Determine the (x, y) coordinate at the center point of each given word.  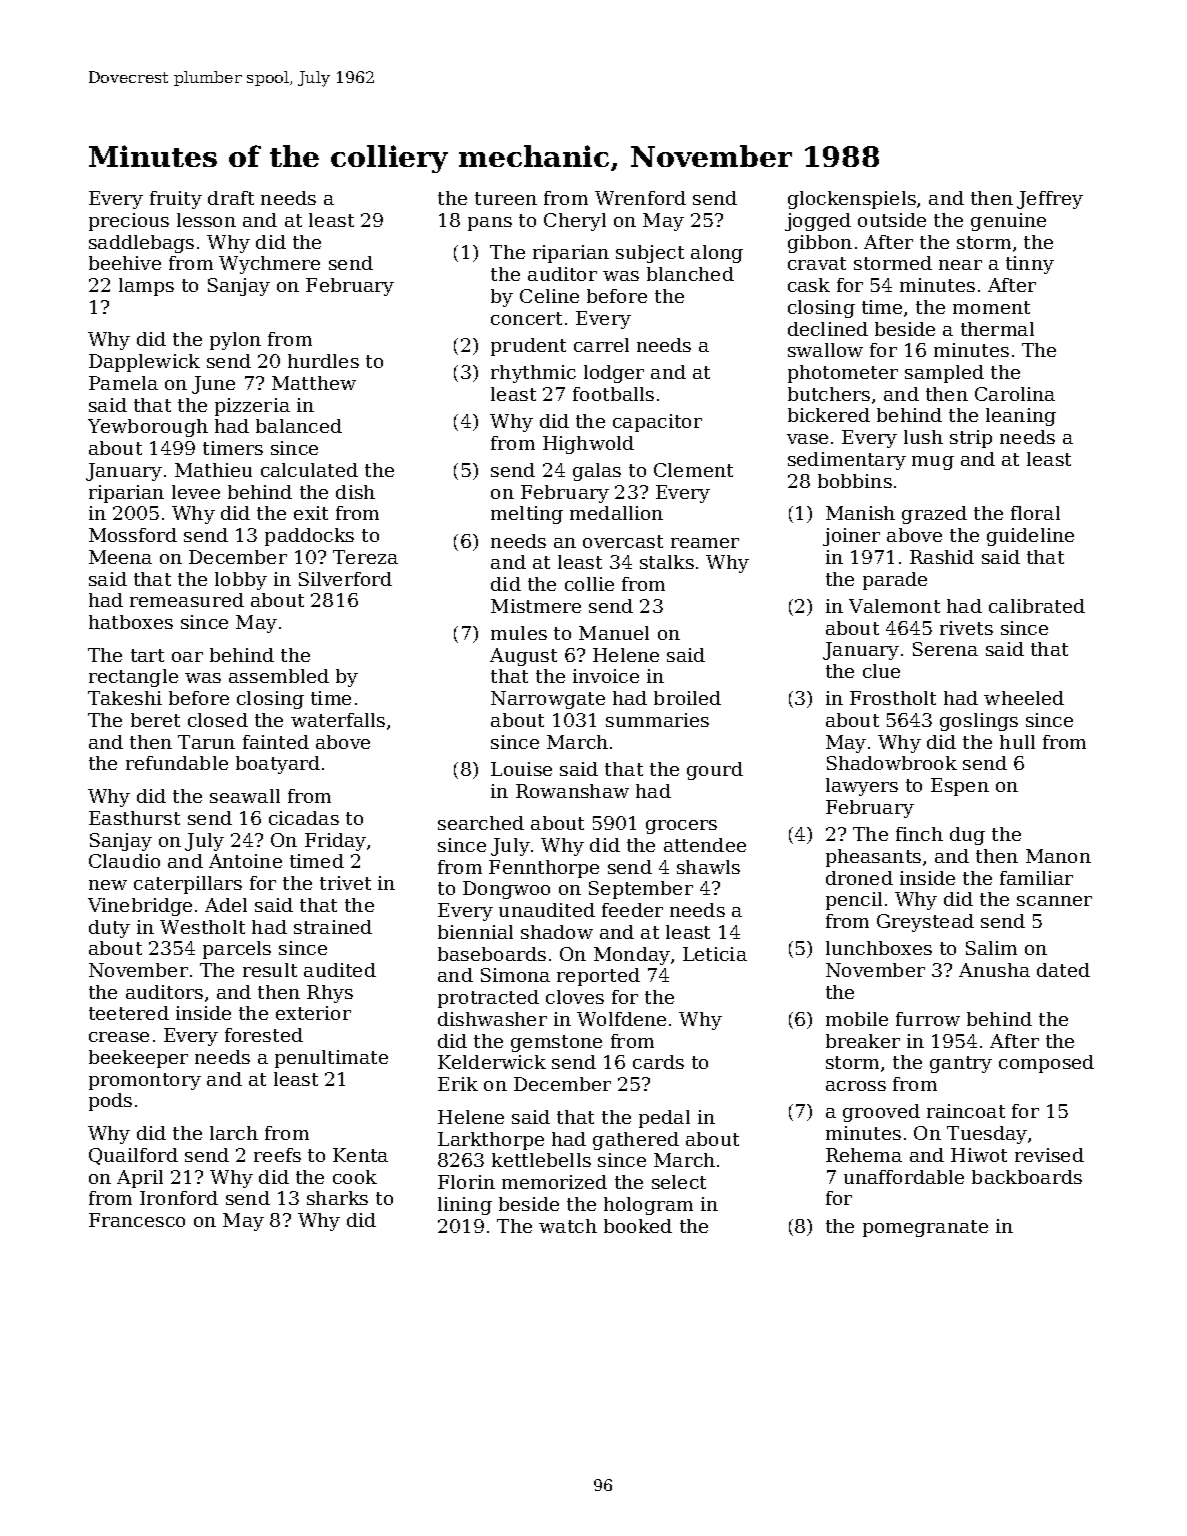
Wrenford (640, 198)
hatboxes (131, 622)
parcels (237, 950)
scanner (1054, 901)
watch (568, 1226)
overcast (623, 541)
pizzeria (252, 407)
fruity (176, 200)
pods (110, 1102)
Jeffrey (1050, 200)
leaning (1021, 417)
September (641, 890)
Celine (549, 296)
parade (895, 581)
